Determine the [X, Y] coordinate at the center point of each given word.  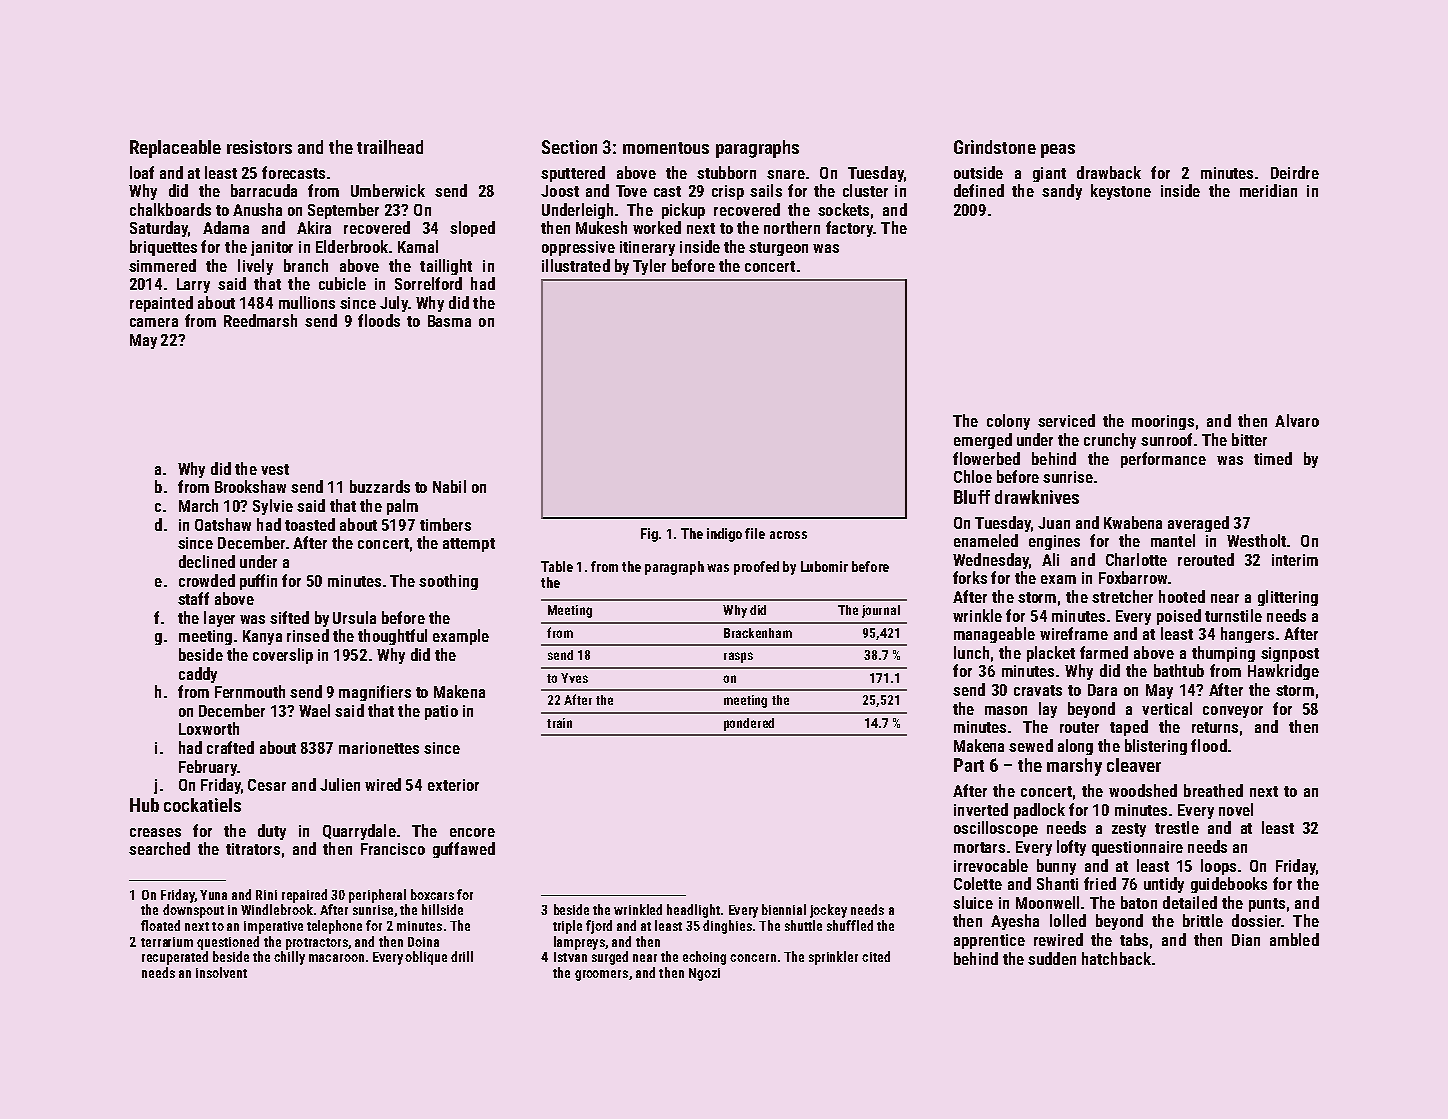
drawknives [1037, 497]
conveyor [1233, 712]
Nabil [449, 486]
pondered [749, 724]
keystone [1121, 192]
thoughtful [392, 637]
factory [849, 229]
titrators [253, 849]
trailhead [390, 147]
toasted [310, 524]
